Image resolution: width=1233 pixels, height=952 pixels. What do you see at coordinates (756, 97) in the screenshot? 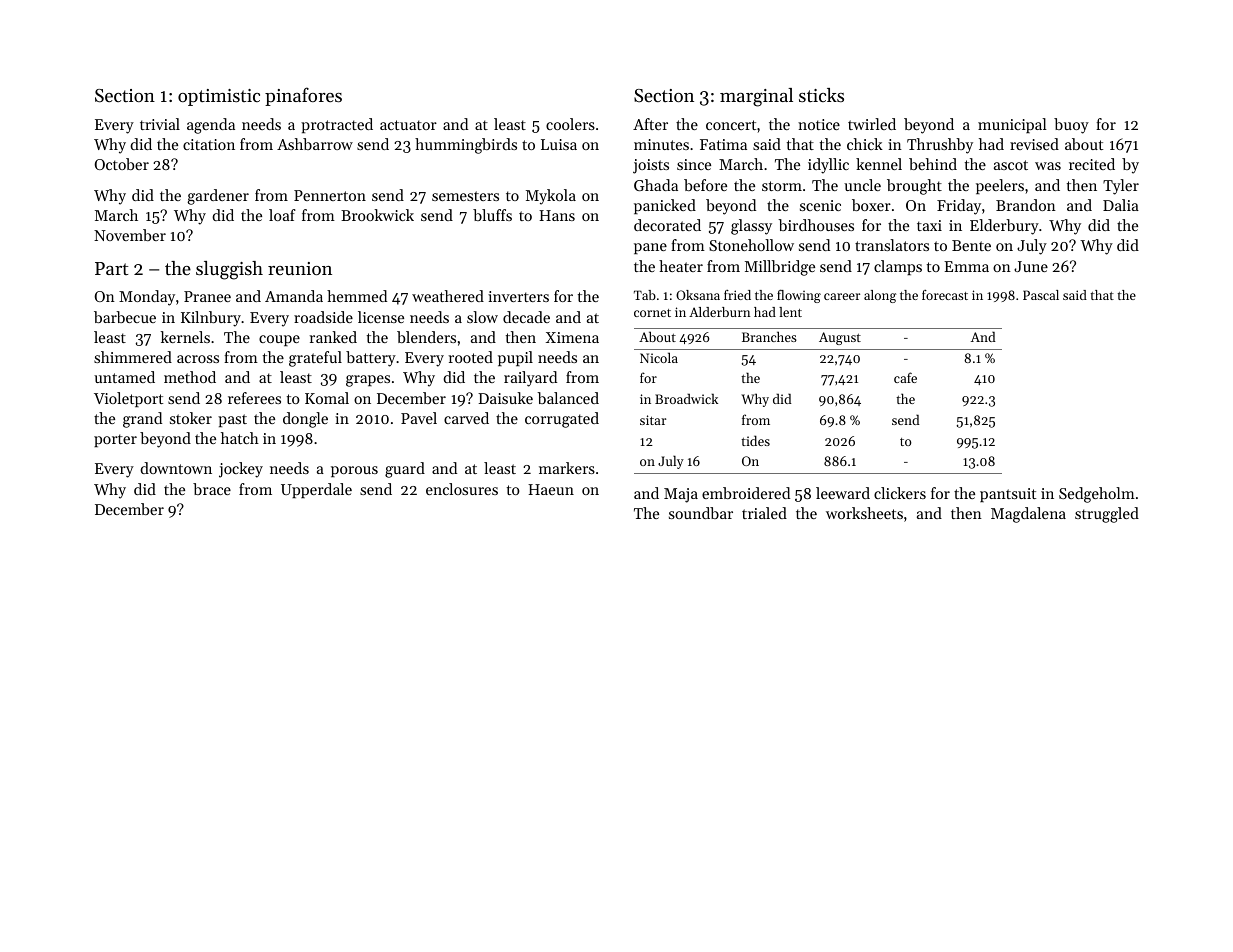
I see `marginal` at bounding box center [756, 97].
